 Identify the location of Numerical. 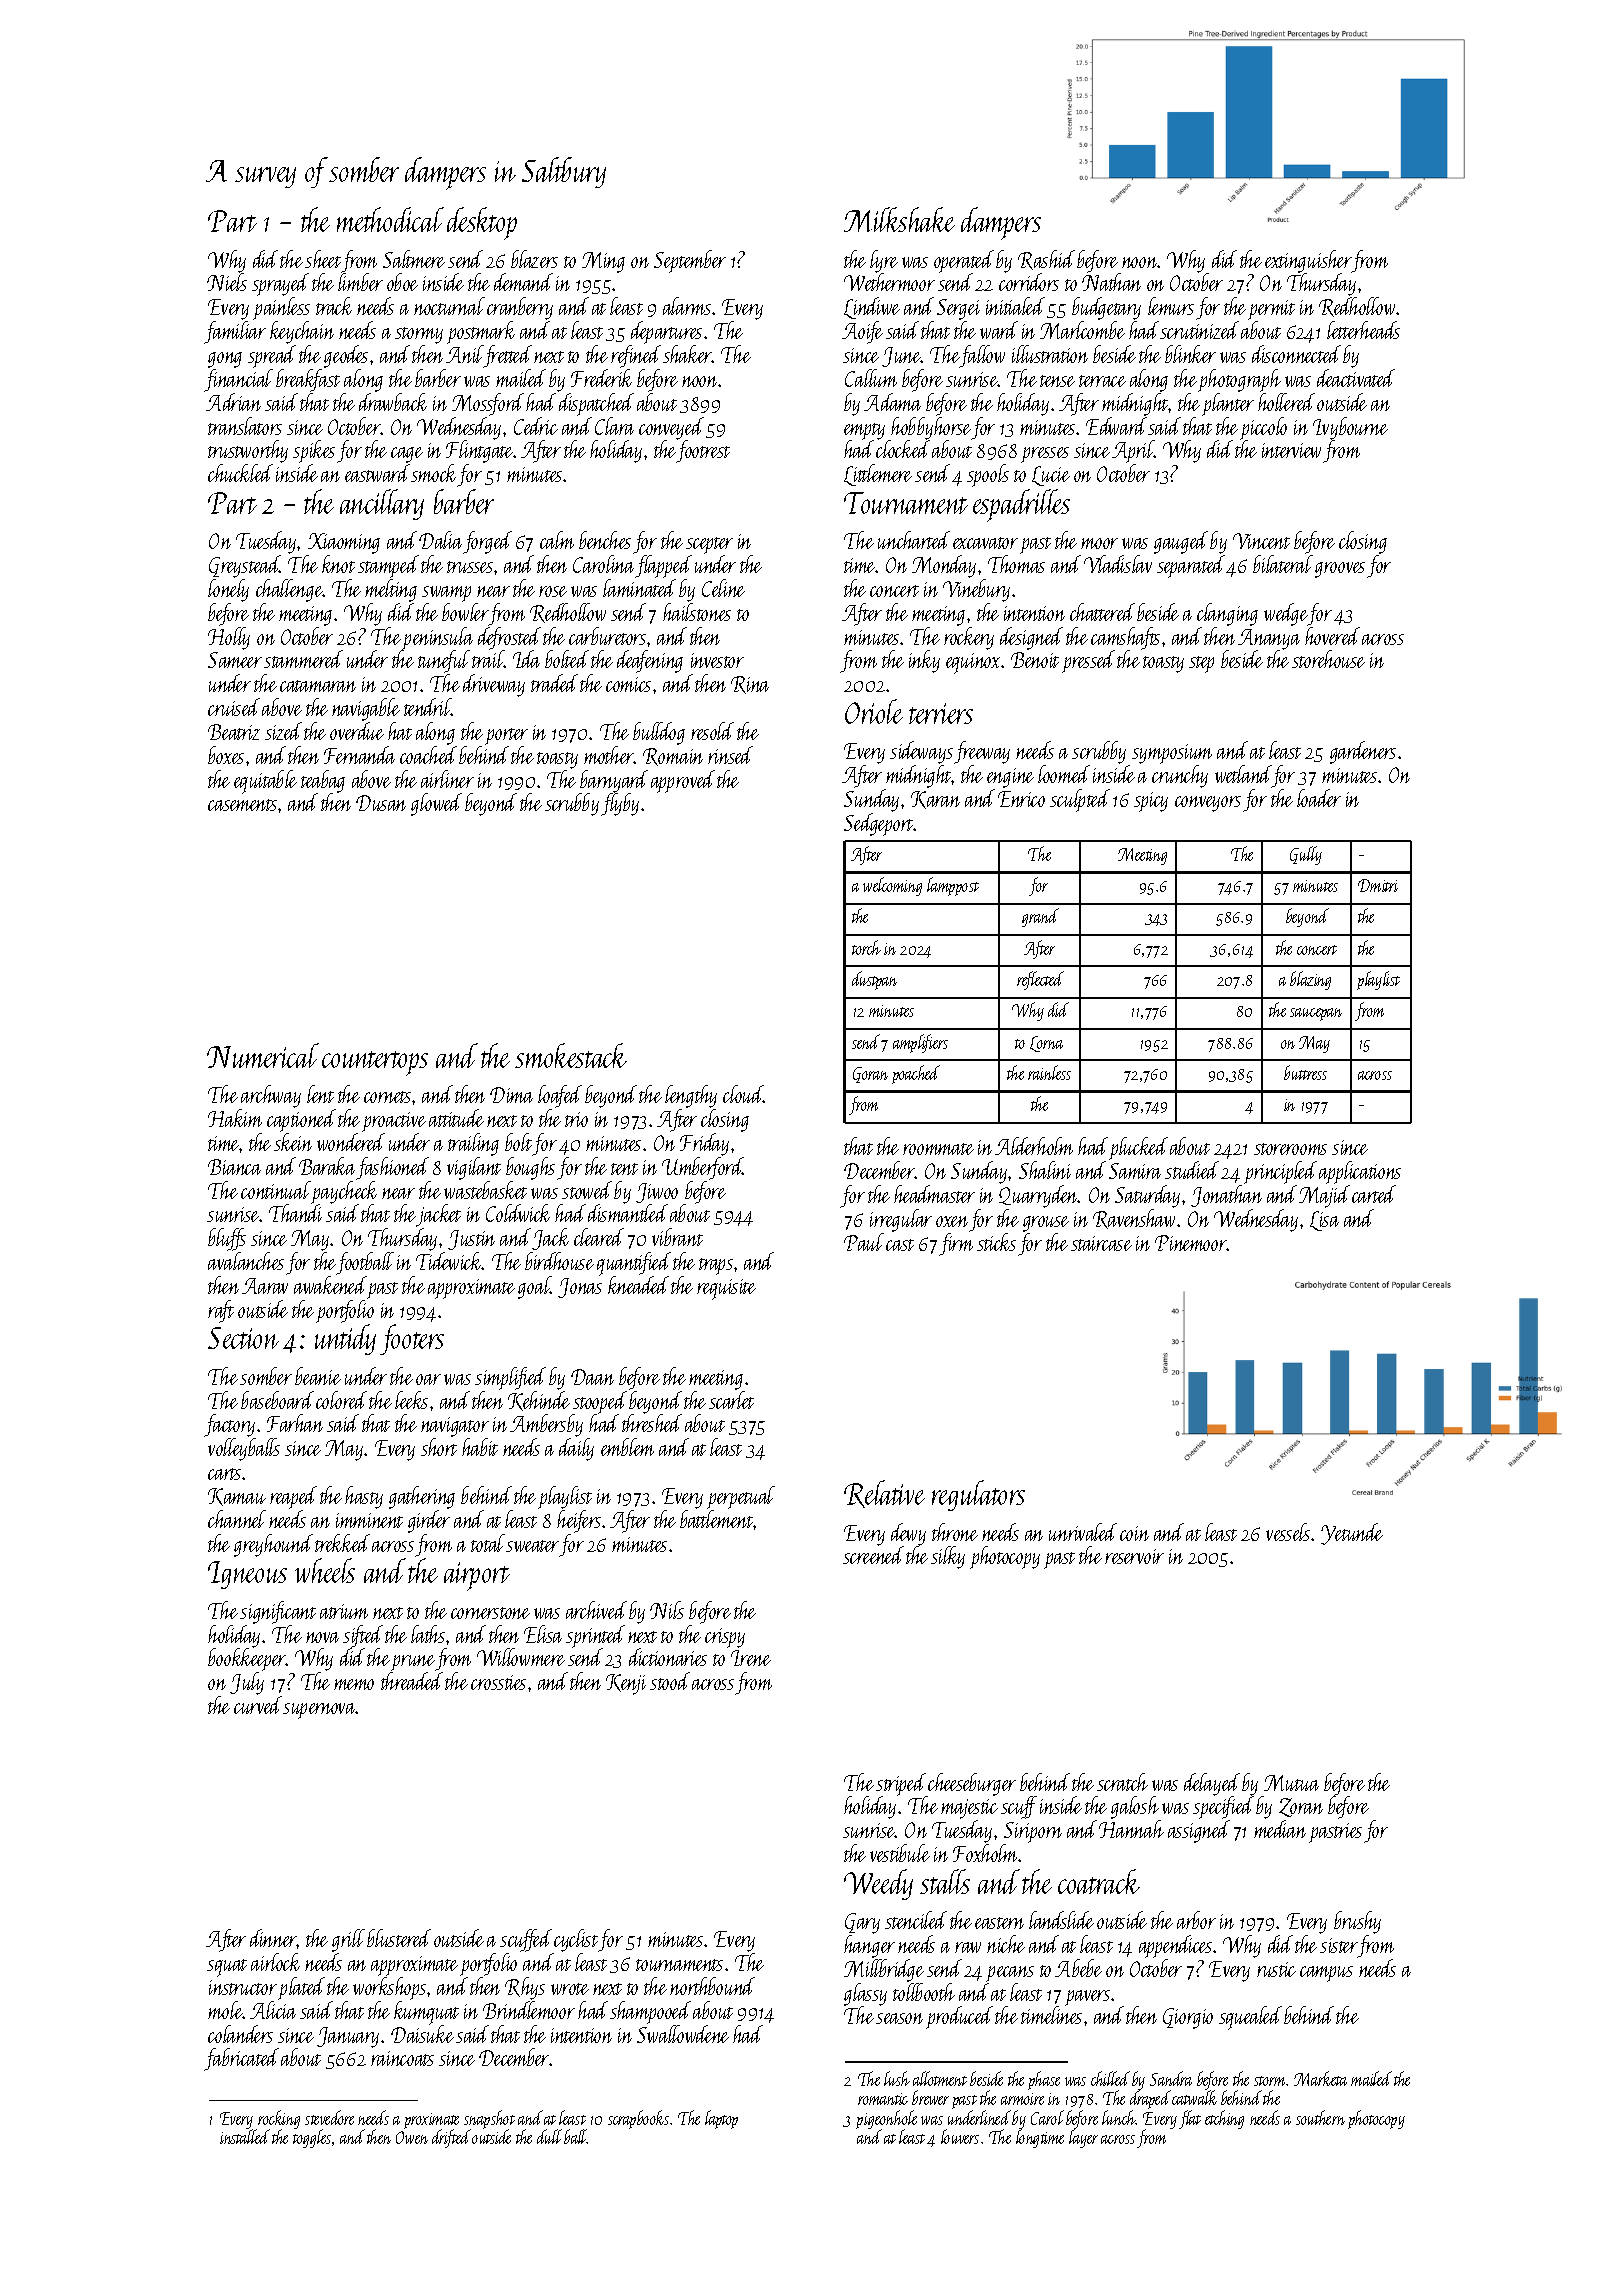
(263, 1055).
